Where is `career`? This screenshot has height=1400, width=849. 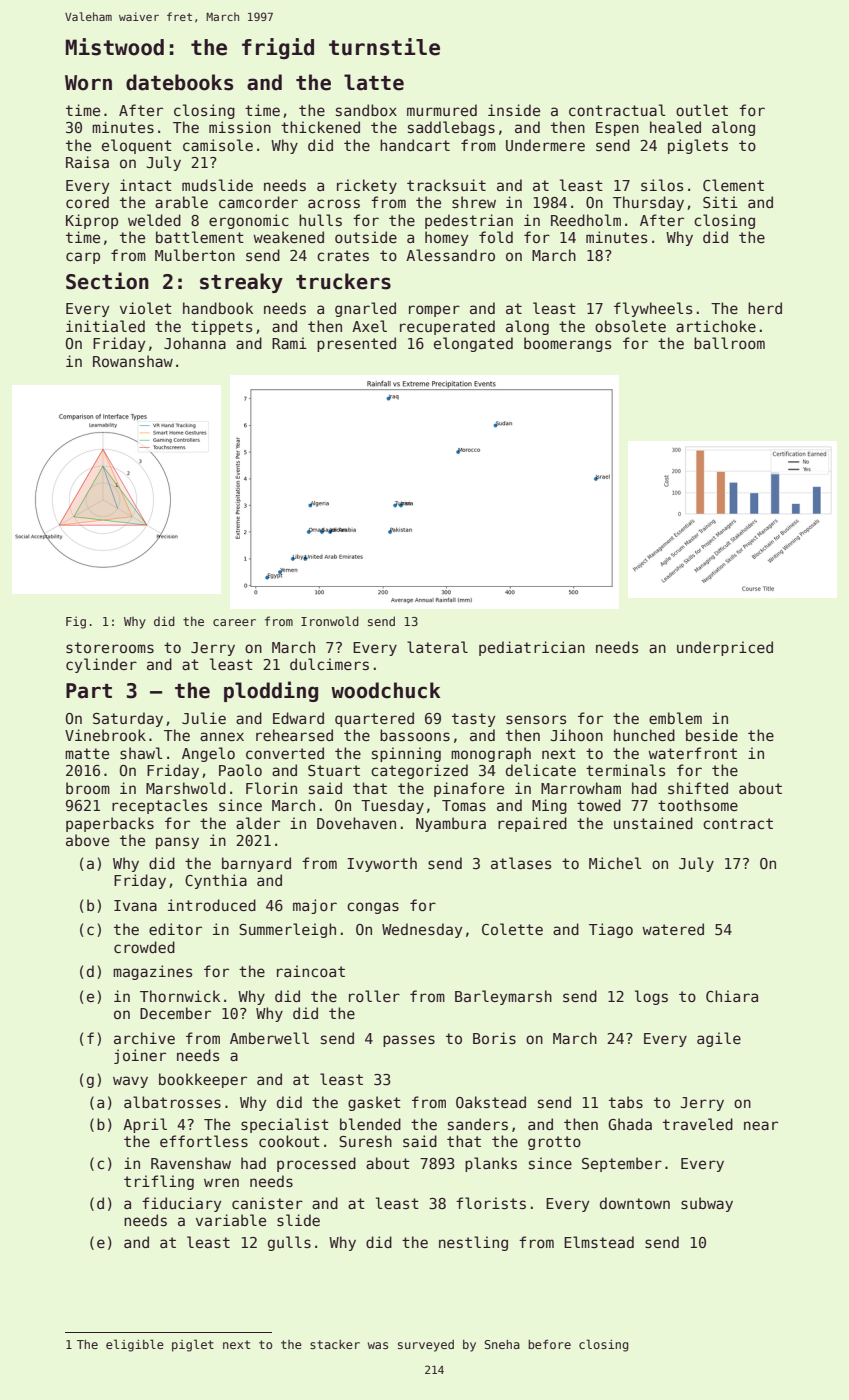
career is located at coordinates (234, 622).
